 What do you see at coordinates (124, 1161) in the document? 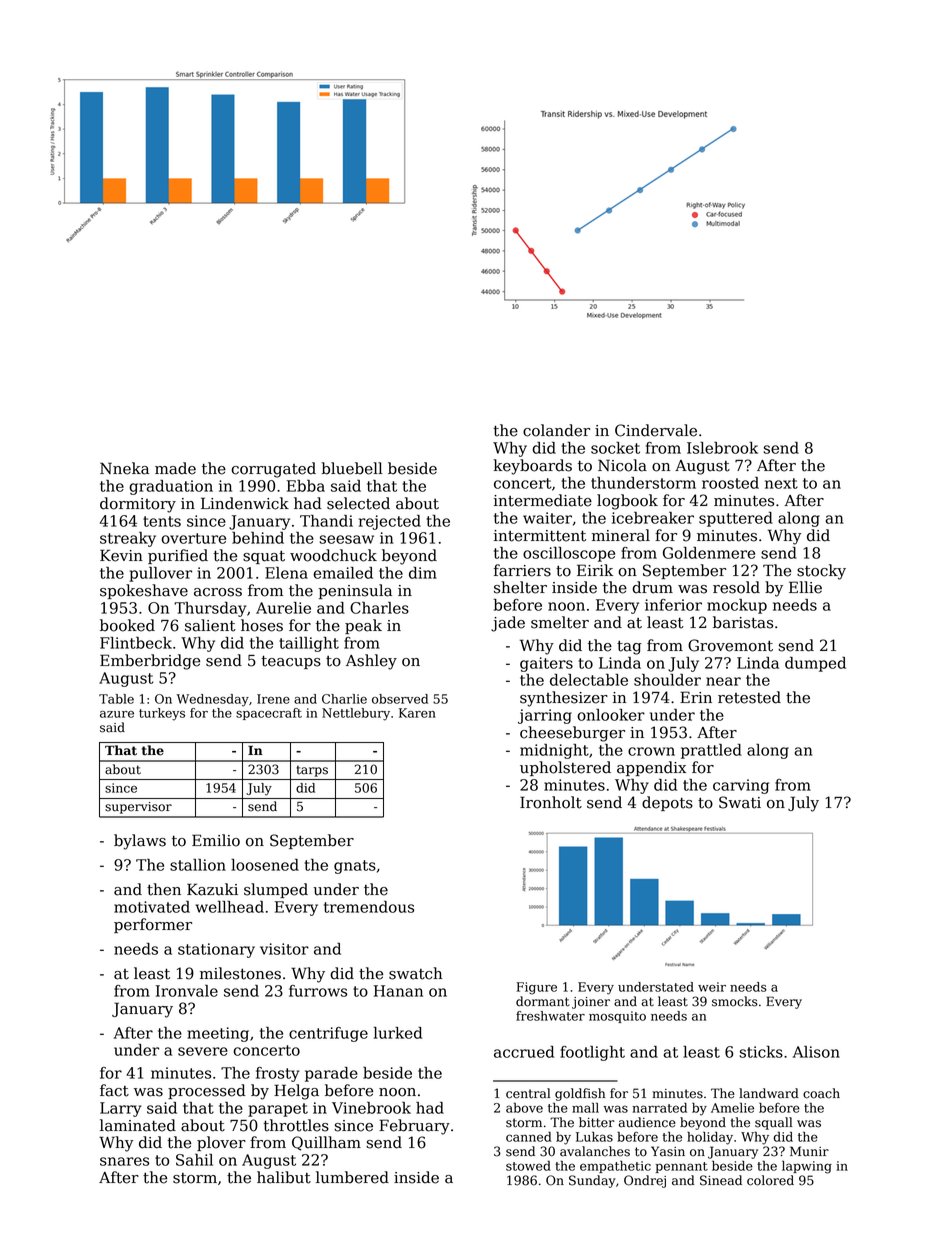
I see `snares` at bounding box center [124, 1161].
